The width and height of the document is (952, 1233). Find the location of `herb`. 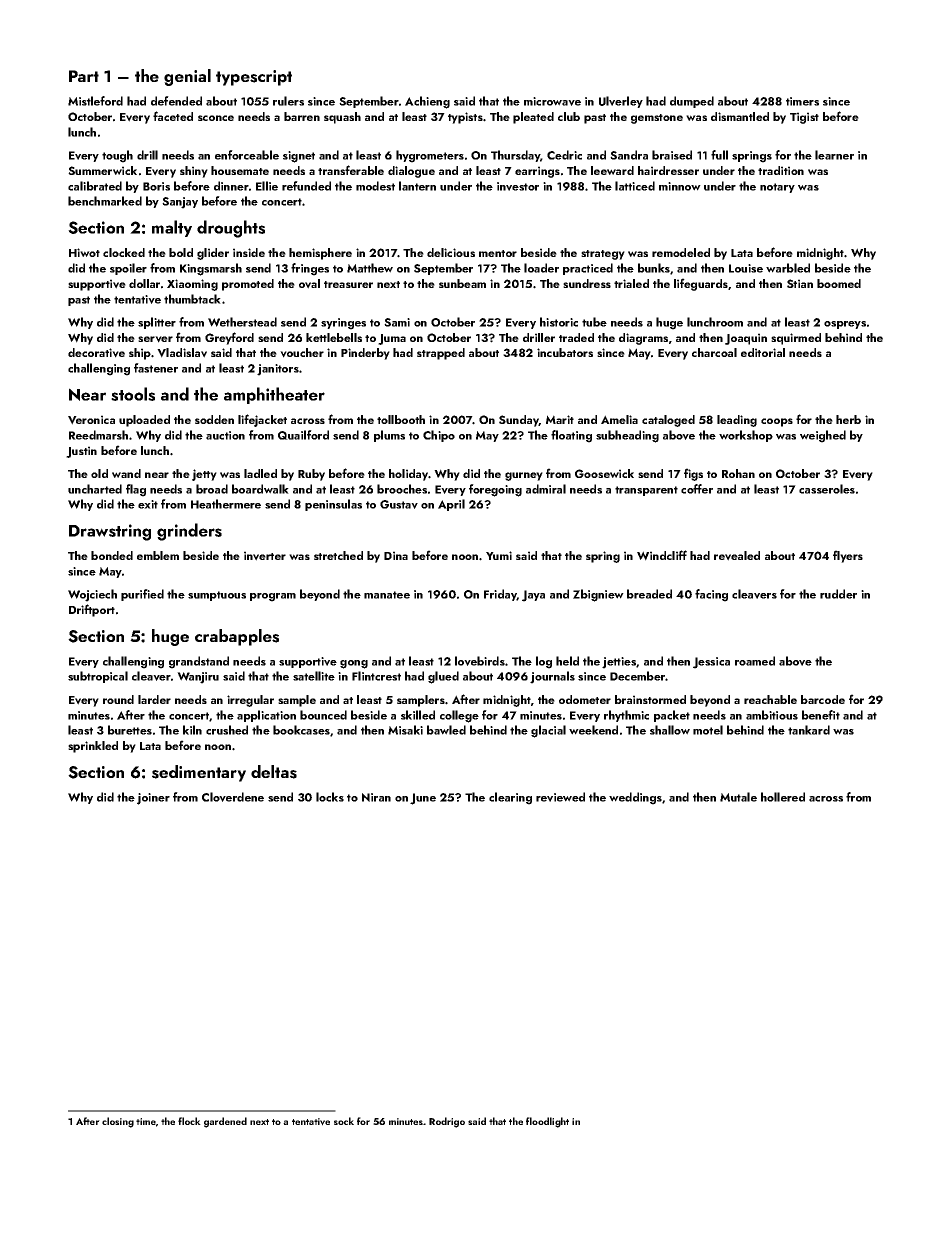

herb is located at coordinates (848, 419).
